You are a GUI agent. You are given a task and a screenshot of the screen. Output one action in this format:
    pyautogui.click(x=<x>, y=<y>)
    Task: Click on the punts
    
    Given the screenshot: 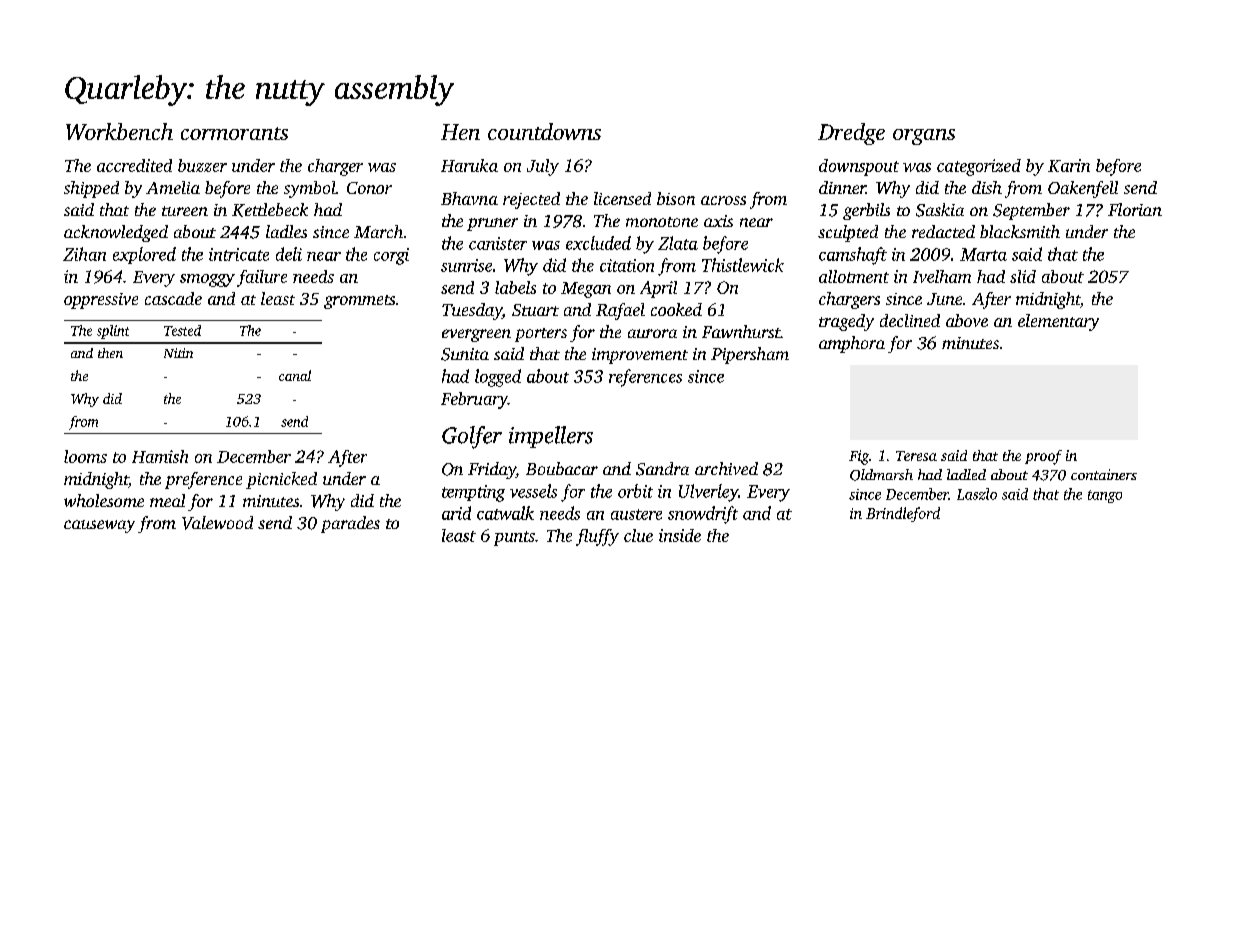 What is the action you would take?
    pyautogui.click(x=514, y=538)
